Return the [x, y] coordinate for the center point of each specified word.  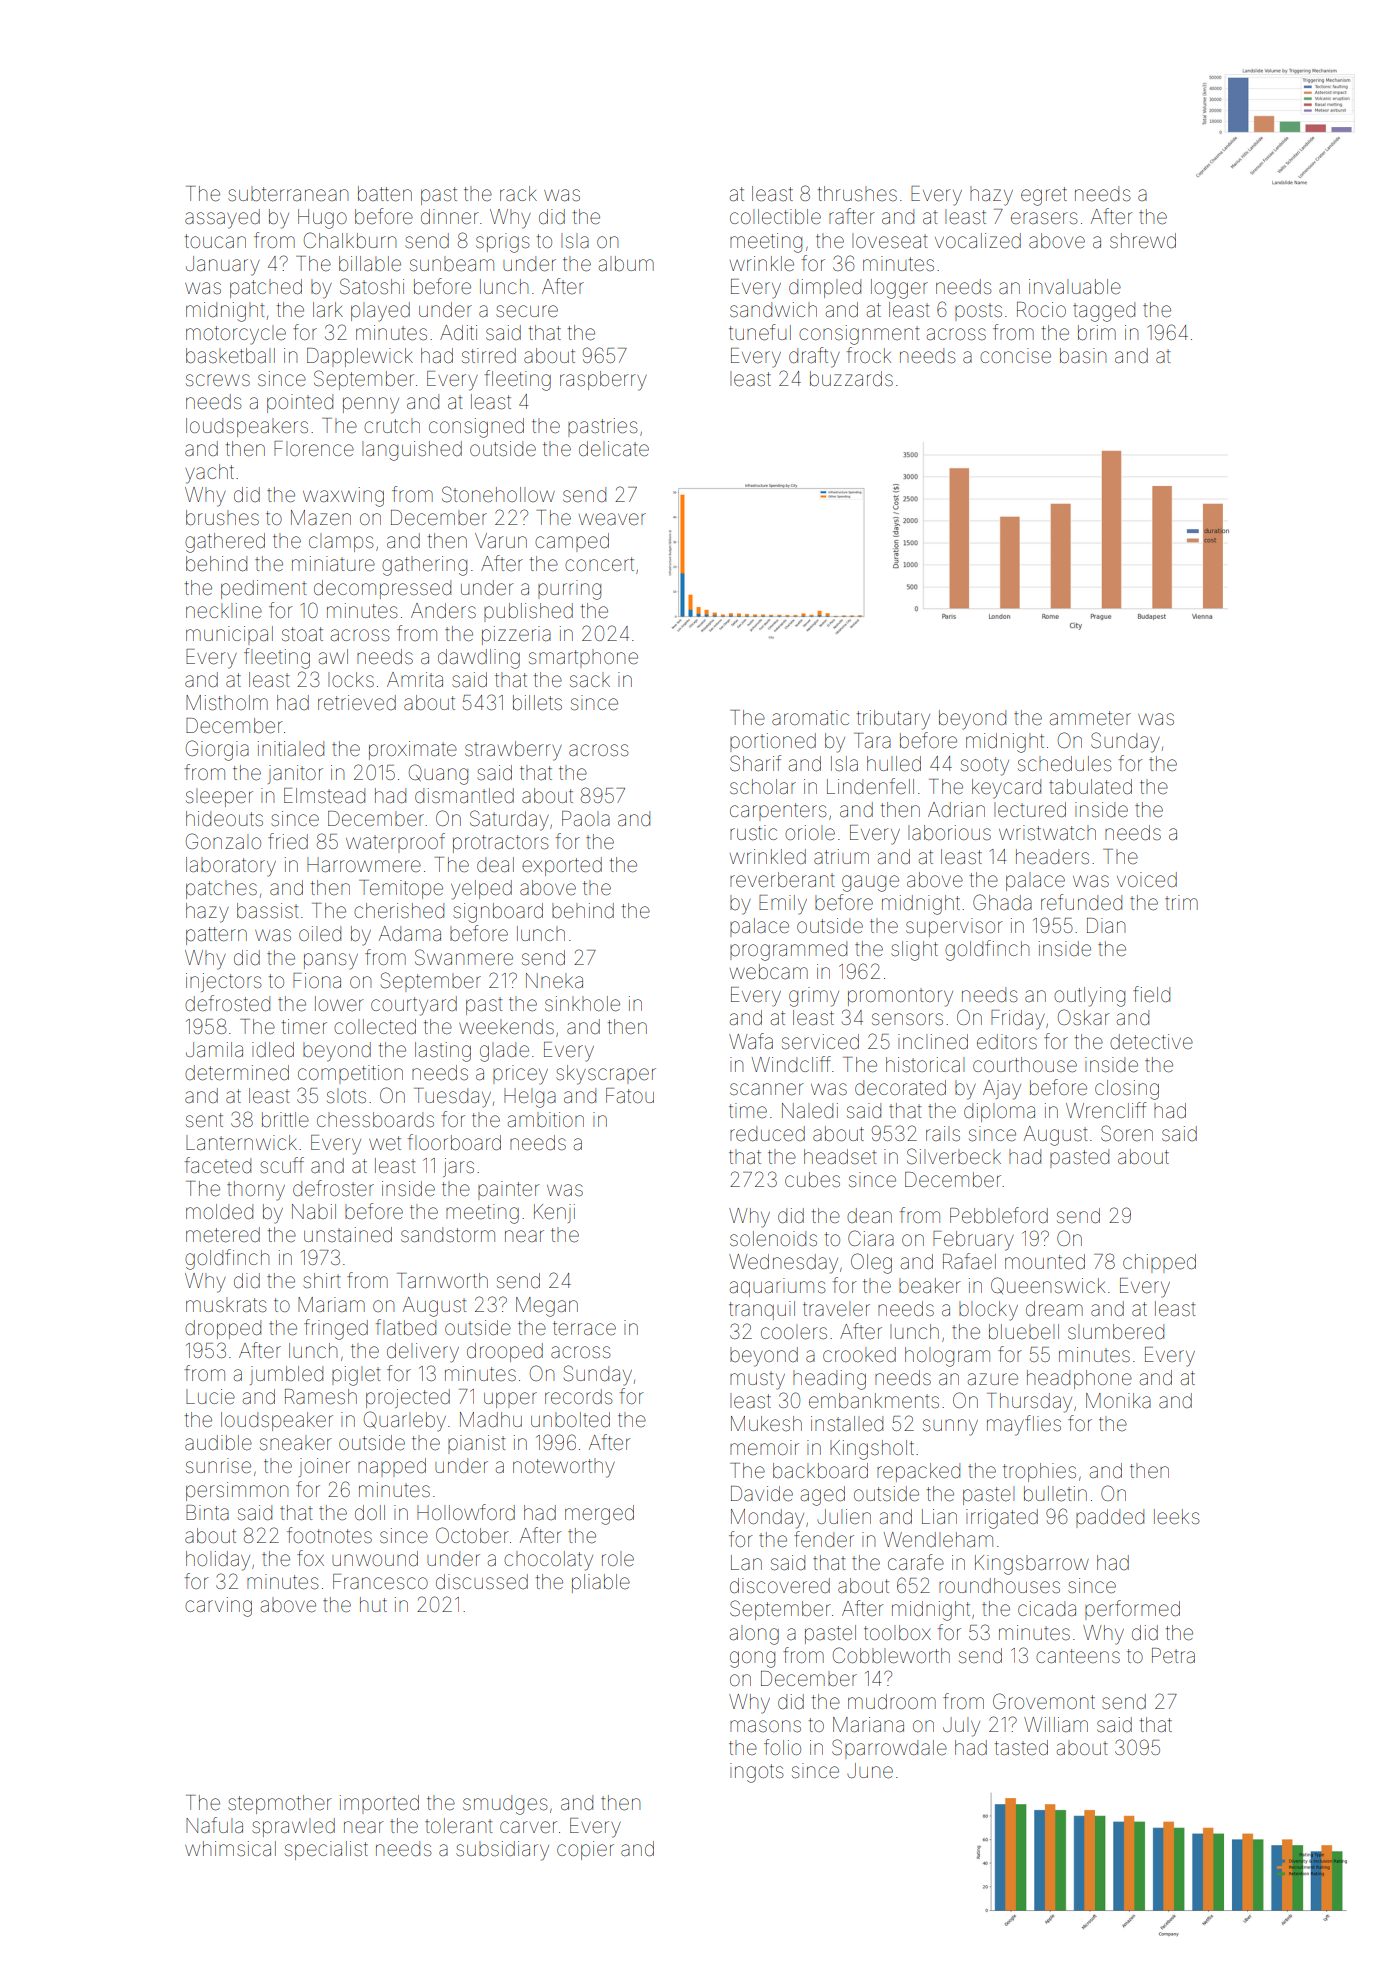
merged [599, 1515]
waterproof [395, 843]
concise [1015, 356]
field [1151, 994]
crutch [392, 425]
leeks [1176, 1517]
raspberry [603, 381]
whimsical [230, 1848]
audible [218, 1442]
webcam [769, 971]
